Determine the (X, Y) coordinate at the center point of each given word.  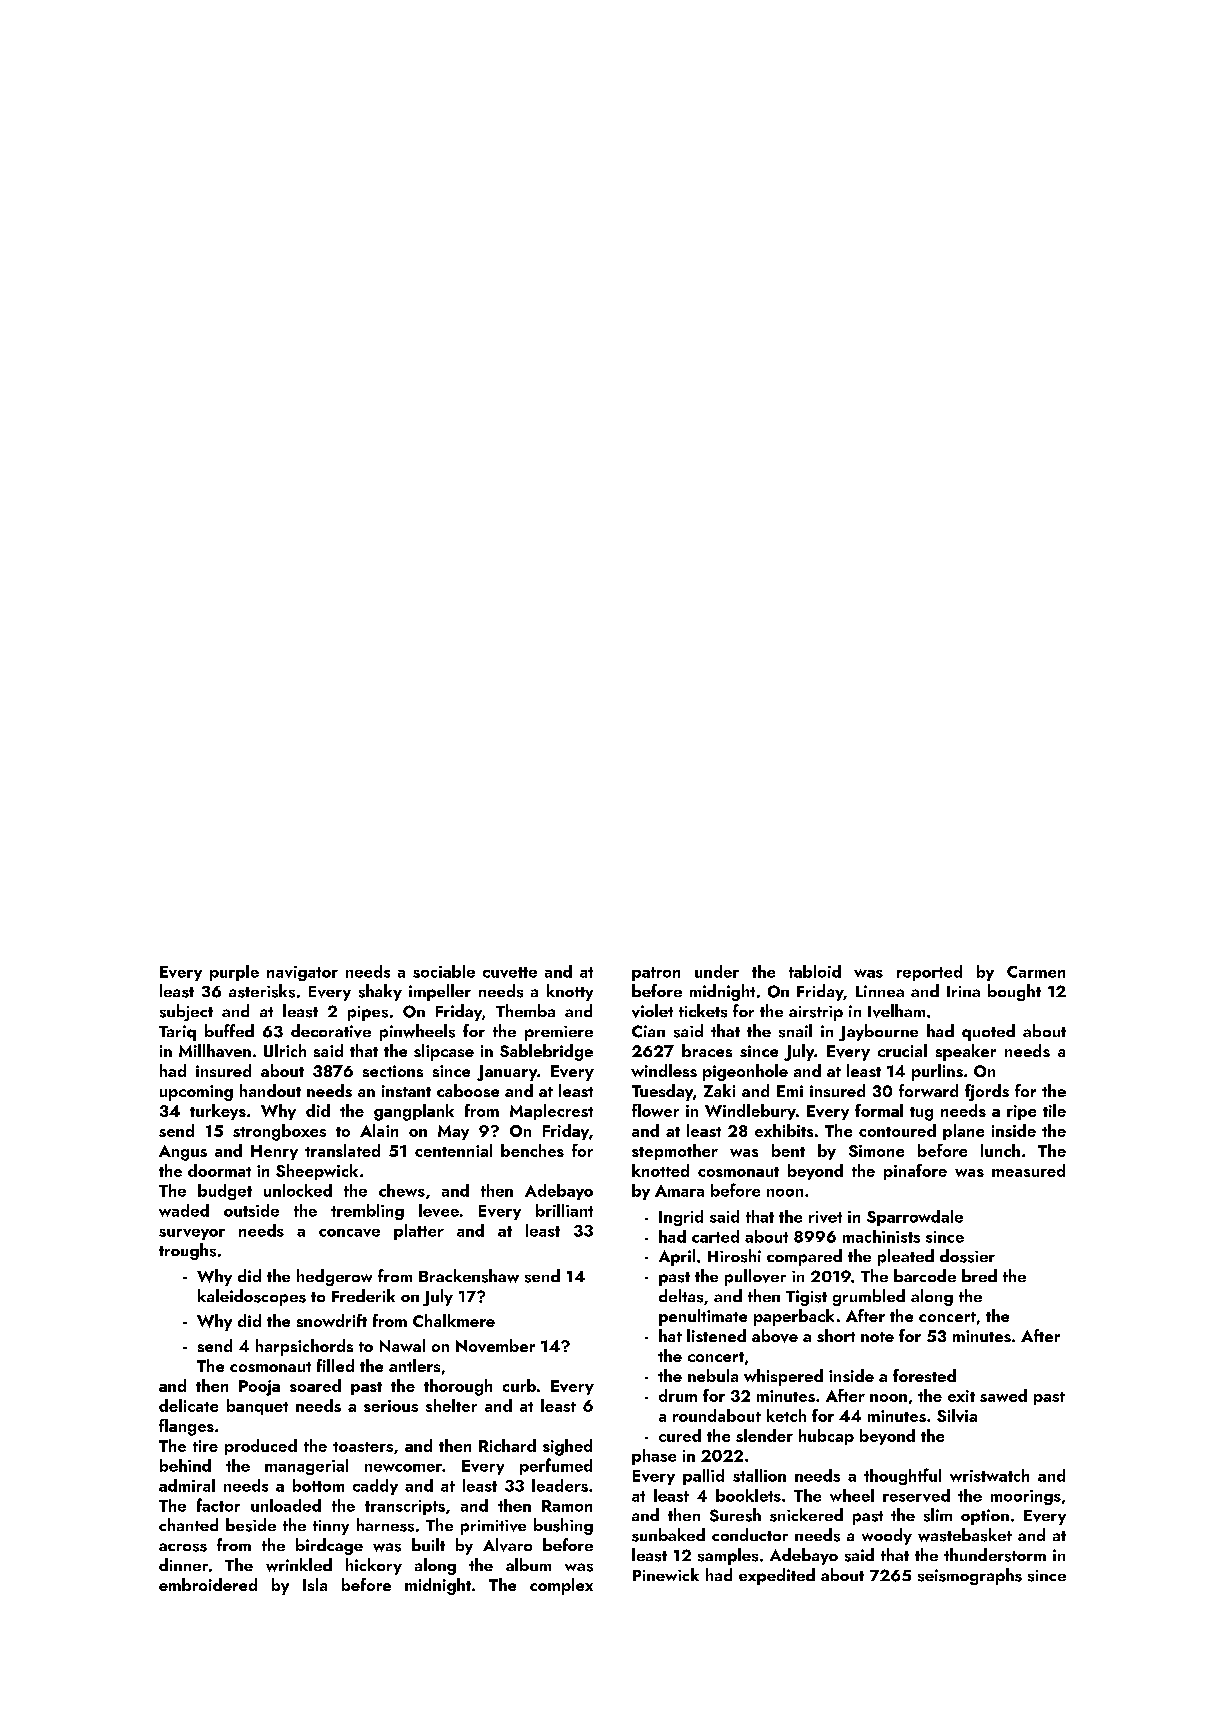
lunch (1000, 1150)
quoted (988, 1032)
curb (519, 1385)
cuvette (510, 972)
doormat (219, 1170)
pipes (368, 1013)
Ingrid (681, 1218)
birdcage (329, 1546)
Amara (679, 1191)
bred (979, 1275)
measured (1028, 1170)
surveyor (192, 1234)
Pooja (259, 1388)
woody (887, 1536)
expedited (777, 1576)
